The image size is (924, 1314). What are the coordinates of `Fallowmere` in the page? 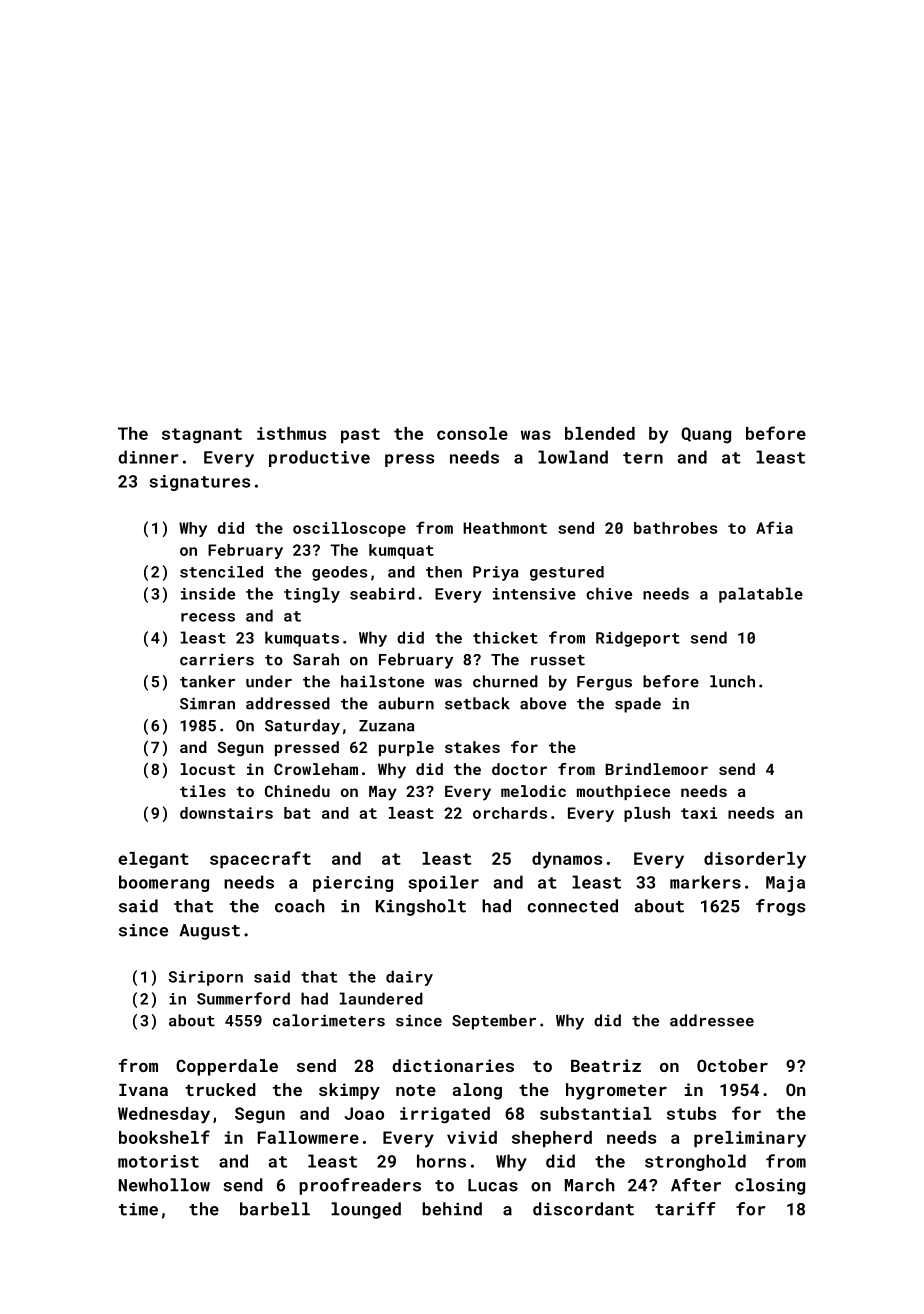 It's located at (308, 1137).
